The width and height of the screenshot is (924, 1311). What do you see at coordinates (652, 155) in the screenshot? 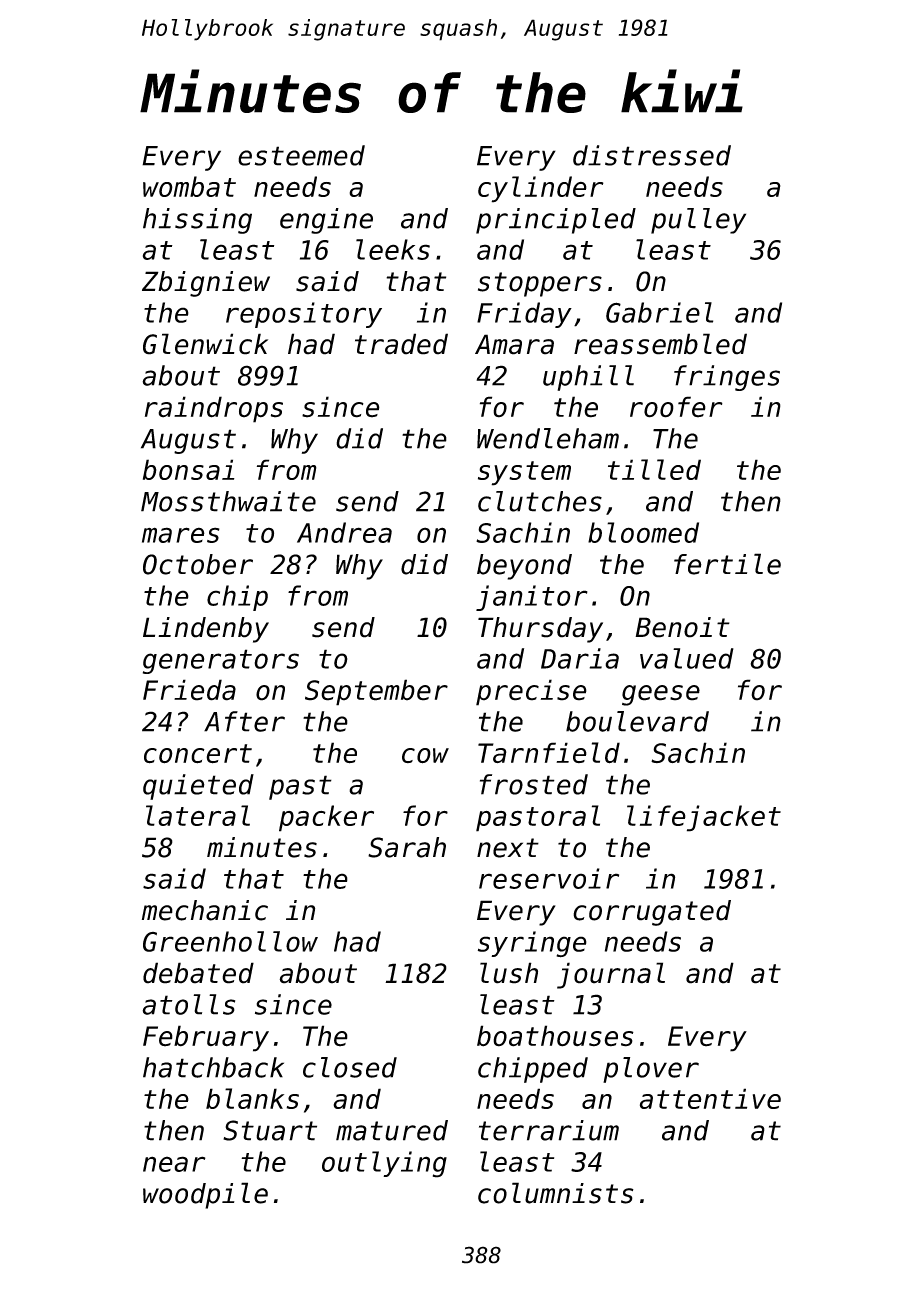
I see `distressed` at bounding box center [652, 155].
